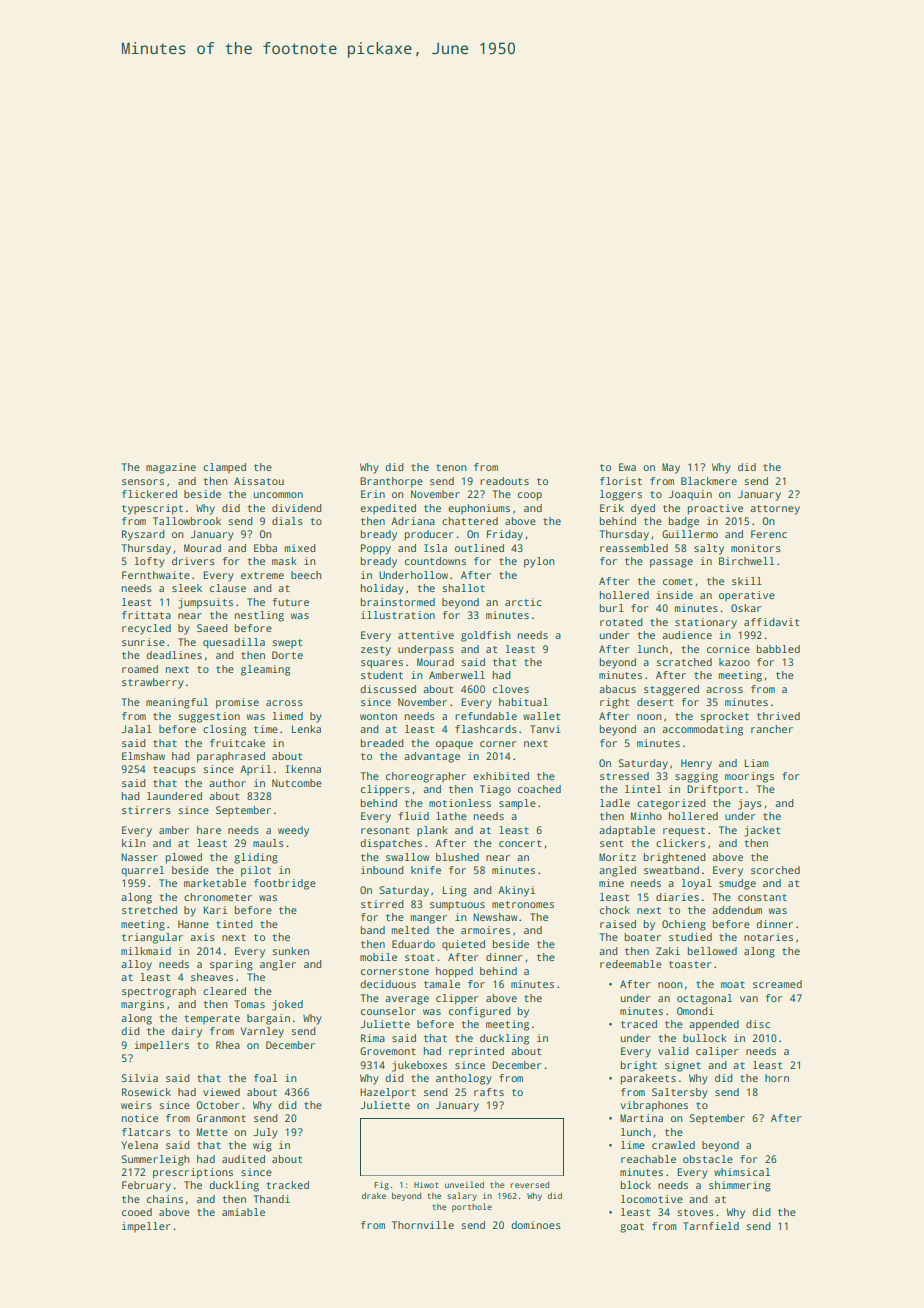 This screenshot has width=924, height=1308. Describe the element at coordinates (742, 1172) in the screenshot. I see `whimsical` at that location.
